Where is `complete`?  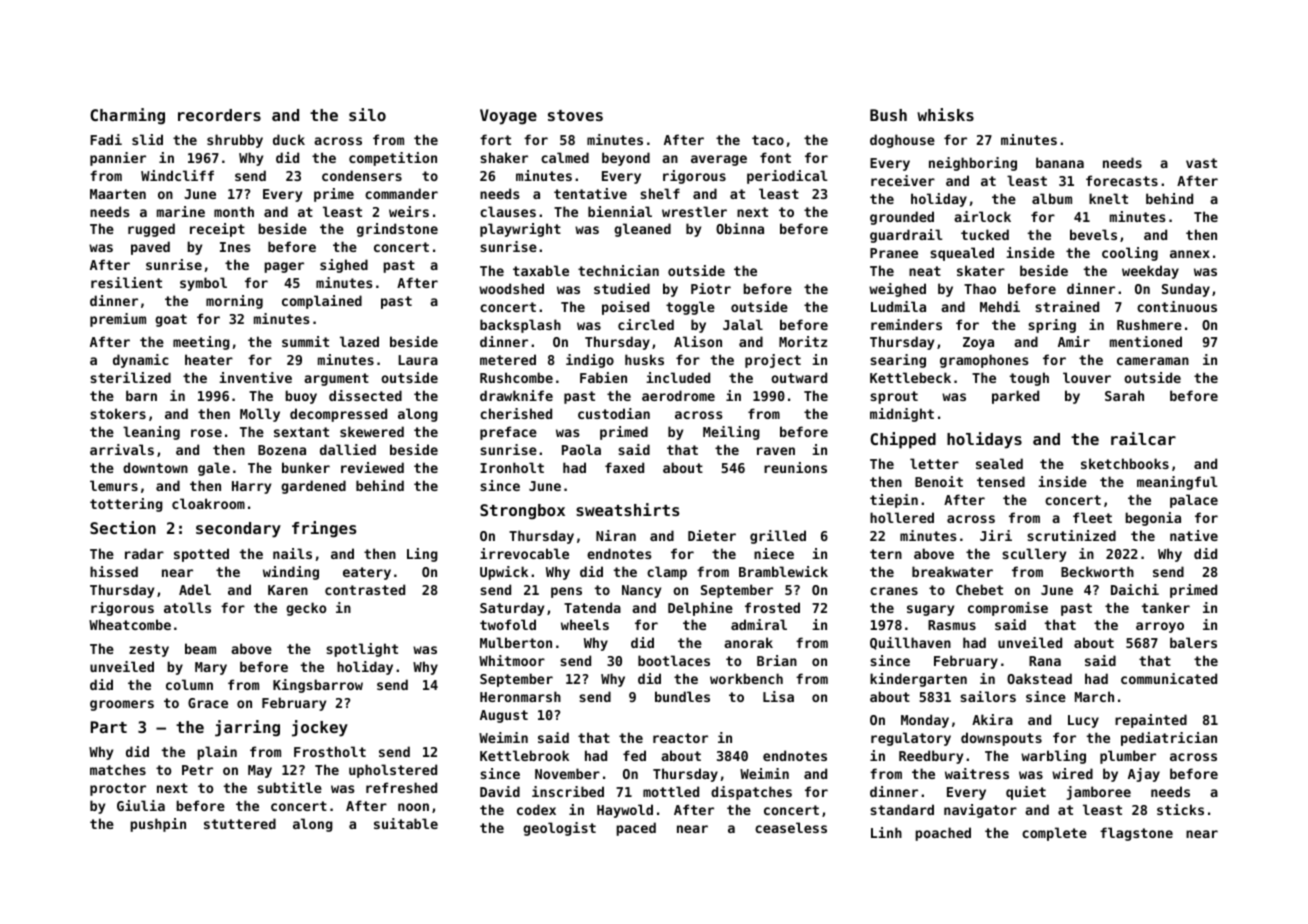 complete is located at coordinates (1054, 834).
